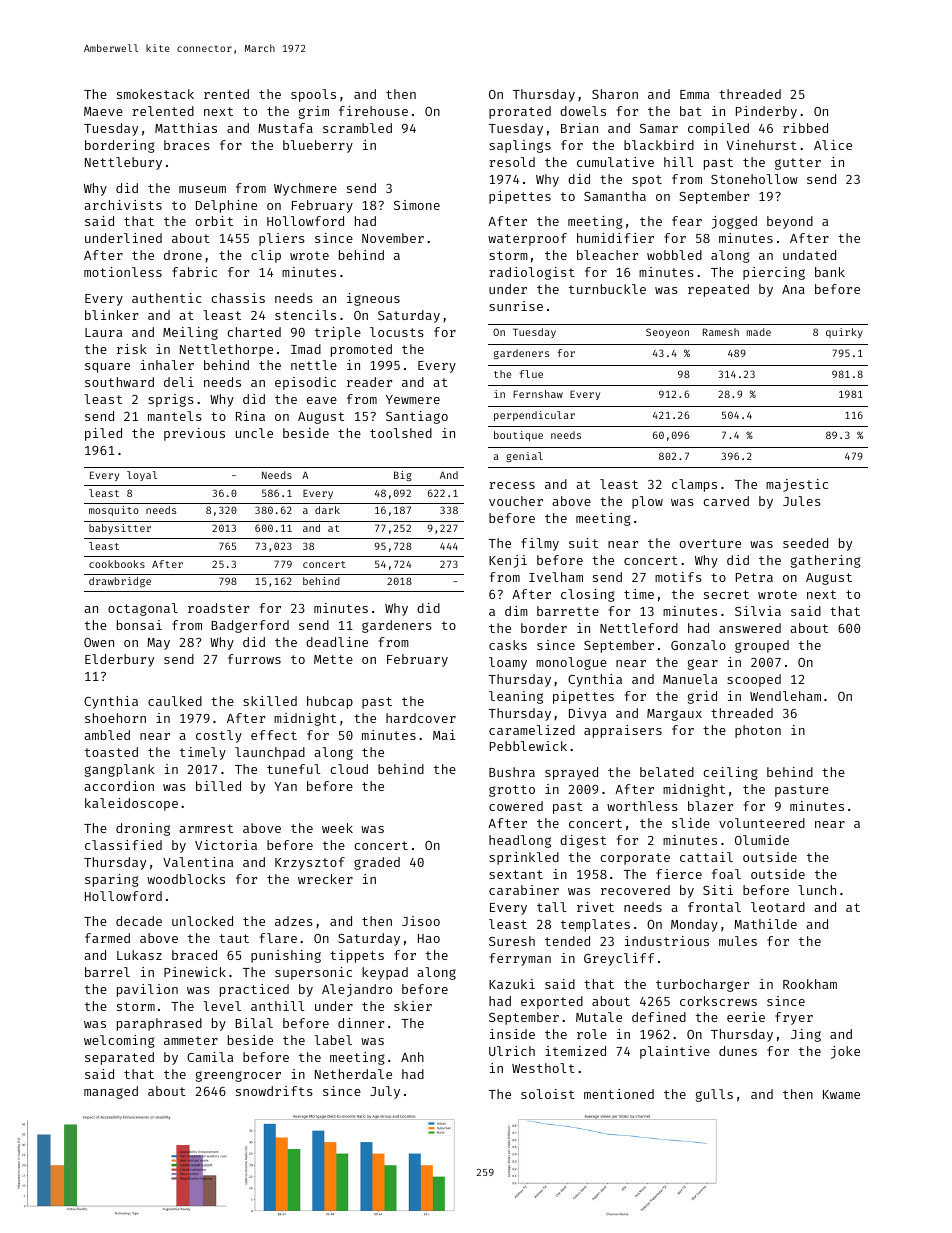 Image resolution: width=952 pixels, height=1233 pixels. What do you see at coordinates (841, 1094) in the image?
I see `Kwame` at bounding box center [841, 1094].
